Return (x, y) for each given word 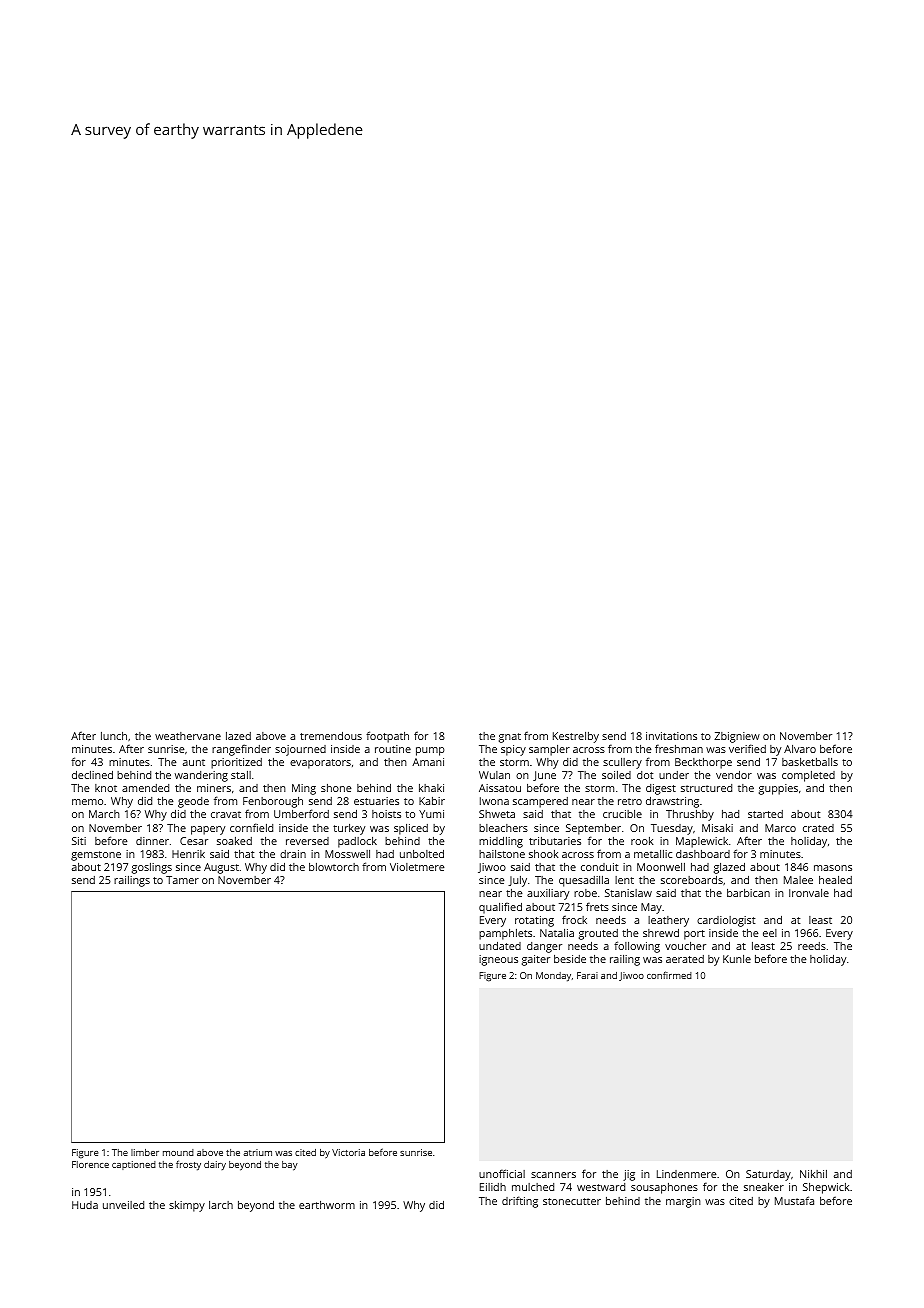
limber (145, 1152)
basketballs (810, 762)
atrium (257, 1152)
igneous (498, 960)
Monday (553, 977)
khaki (431, 788)
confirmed (669, 975)
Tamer (182, 880)
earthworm (327, 1205)
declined (92, 775)
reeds (812, 946)
